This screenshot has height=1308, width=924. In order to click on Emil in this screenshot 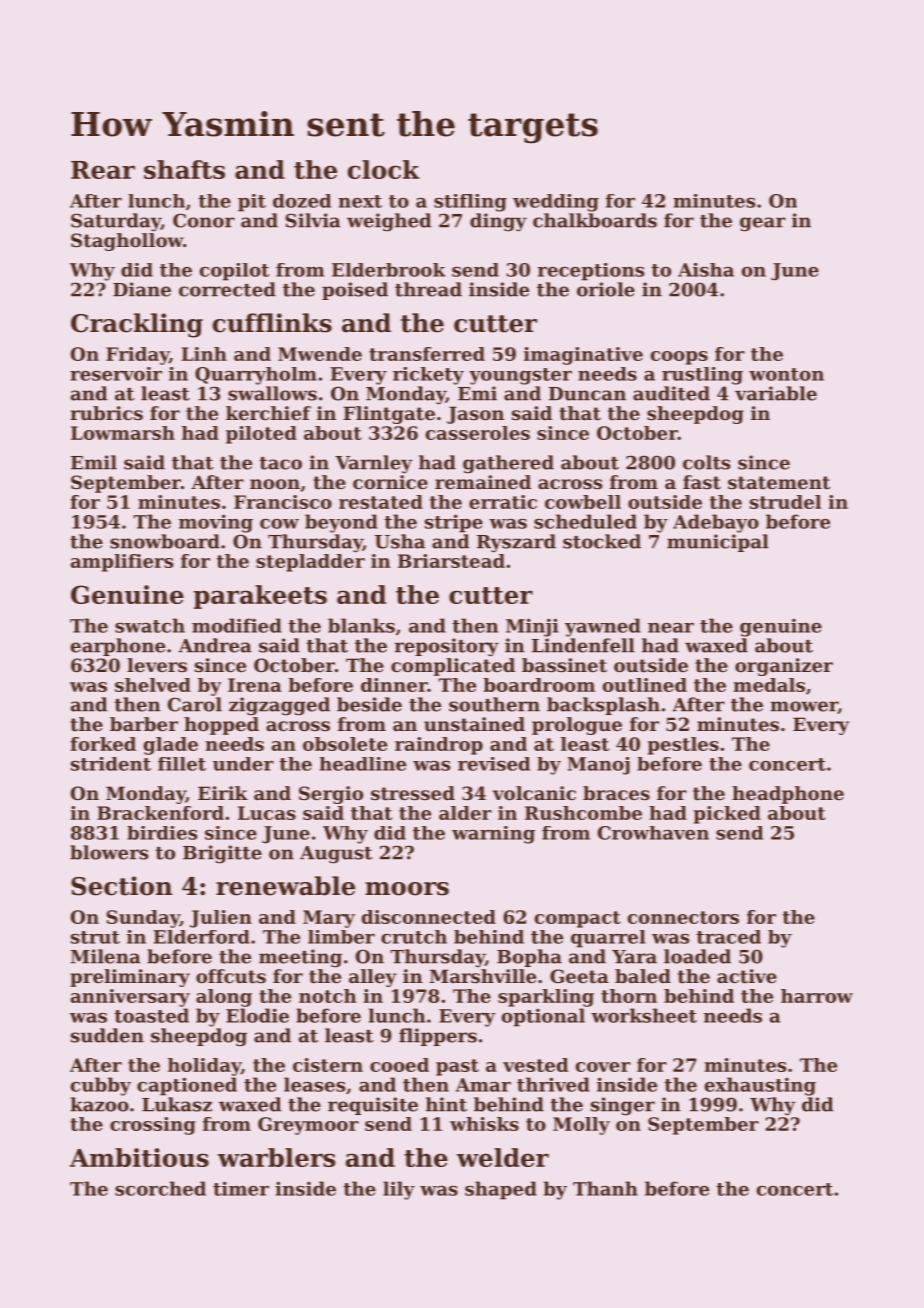, I will do `click(94, 462)`.
